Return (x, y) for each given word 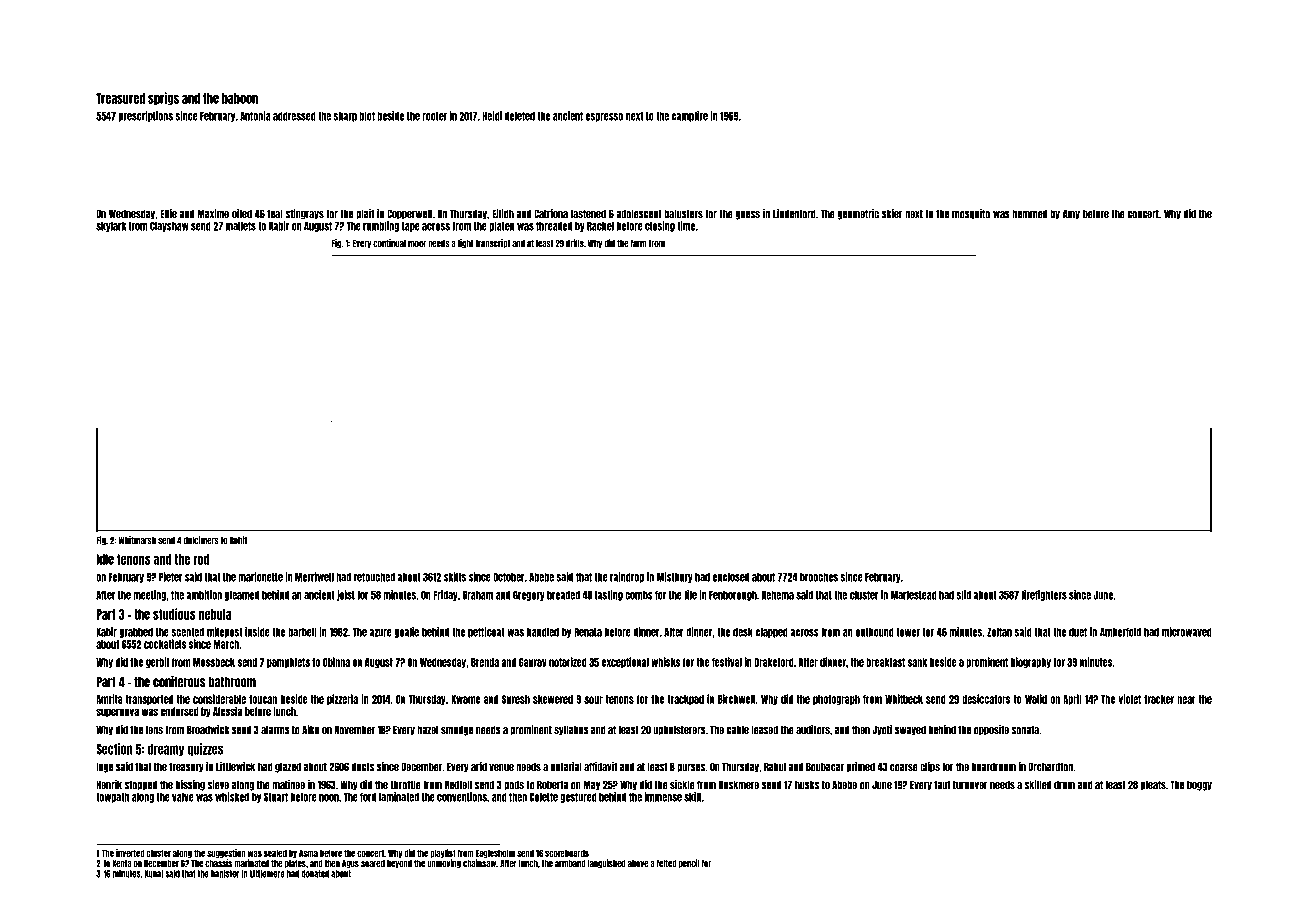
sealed (275, 853)
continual (389, 243)
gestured (578, 798)
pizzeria (342, 699)
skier (892, 214)
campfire (690, 116)
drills (575, 243)
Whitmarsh (137, 540)
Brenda (485, 662)
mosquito (971, 214)
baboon (240, 98)
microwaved (1187, 632)
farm (638, 244)
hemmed (1029, 214)
